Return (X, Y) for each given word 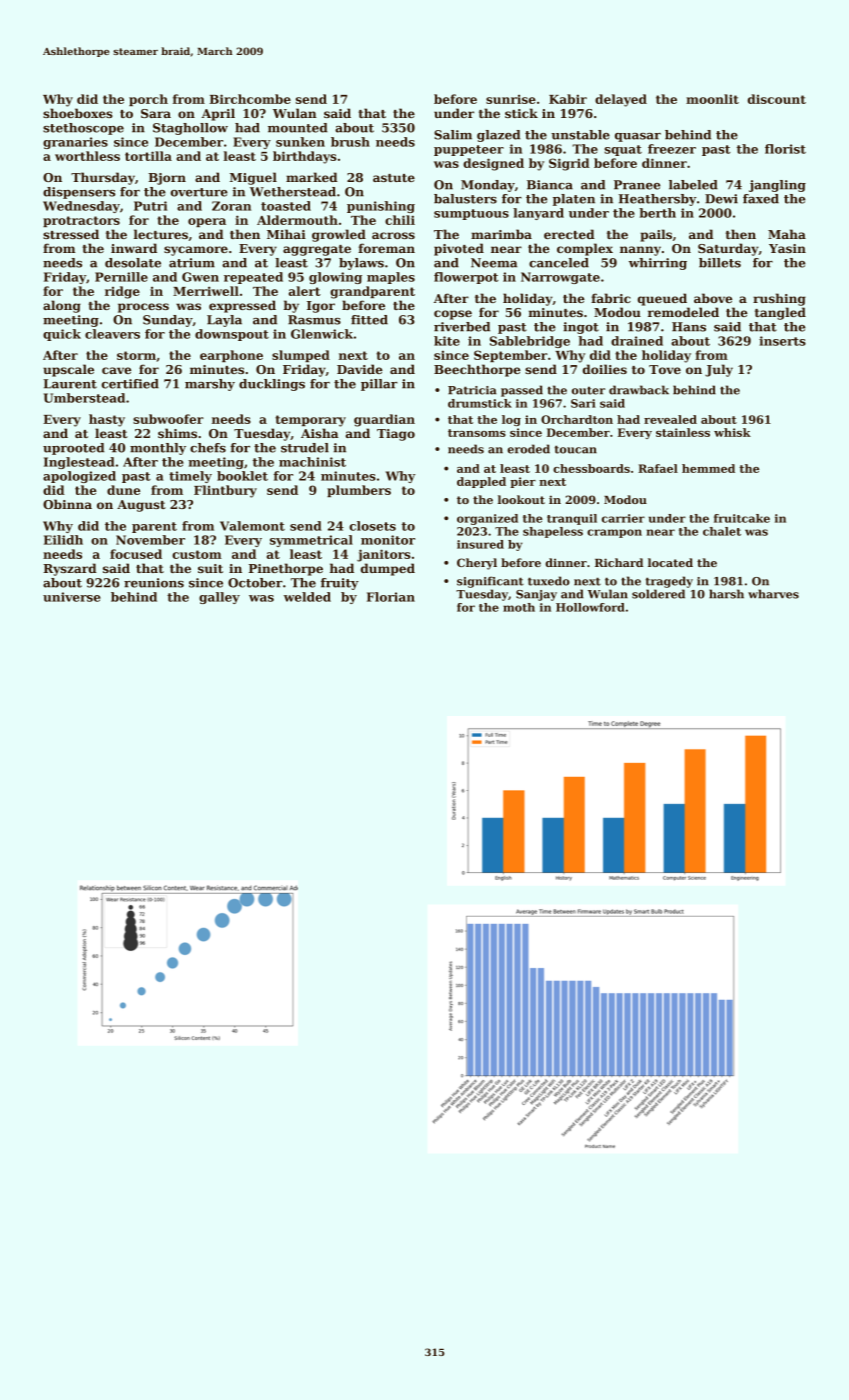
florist (785, 149)
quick (62, 335)
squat (623, 150)
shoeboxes (78, 113)
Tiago (396, 435)
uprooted (73, 449)
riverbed (462, 327)
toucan (575, 449)
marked (312, 177)
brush (350, 142)
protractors (81, 221)
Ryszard (70, 569)
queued (662, 299)
